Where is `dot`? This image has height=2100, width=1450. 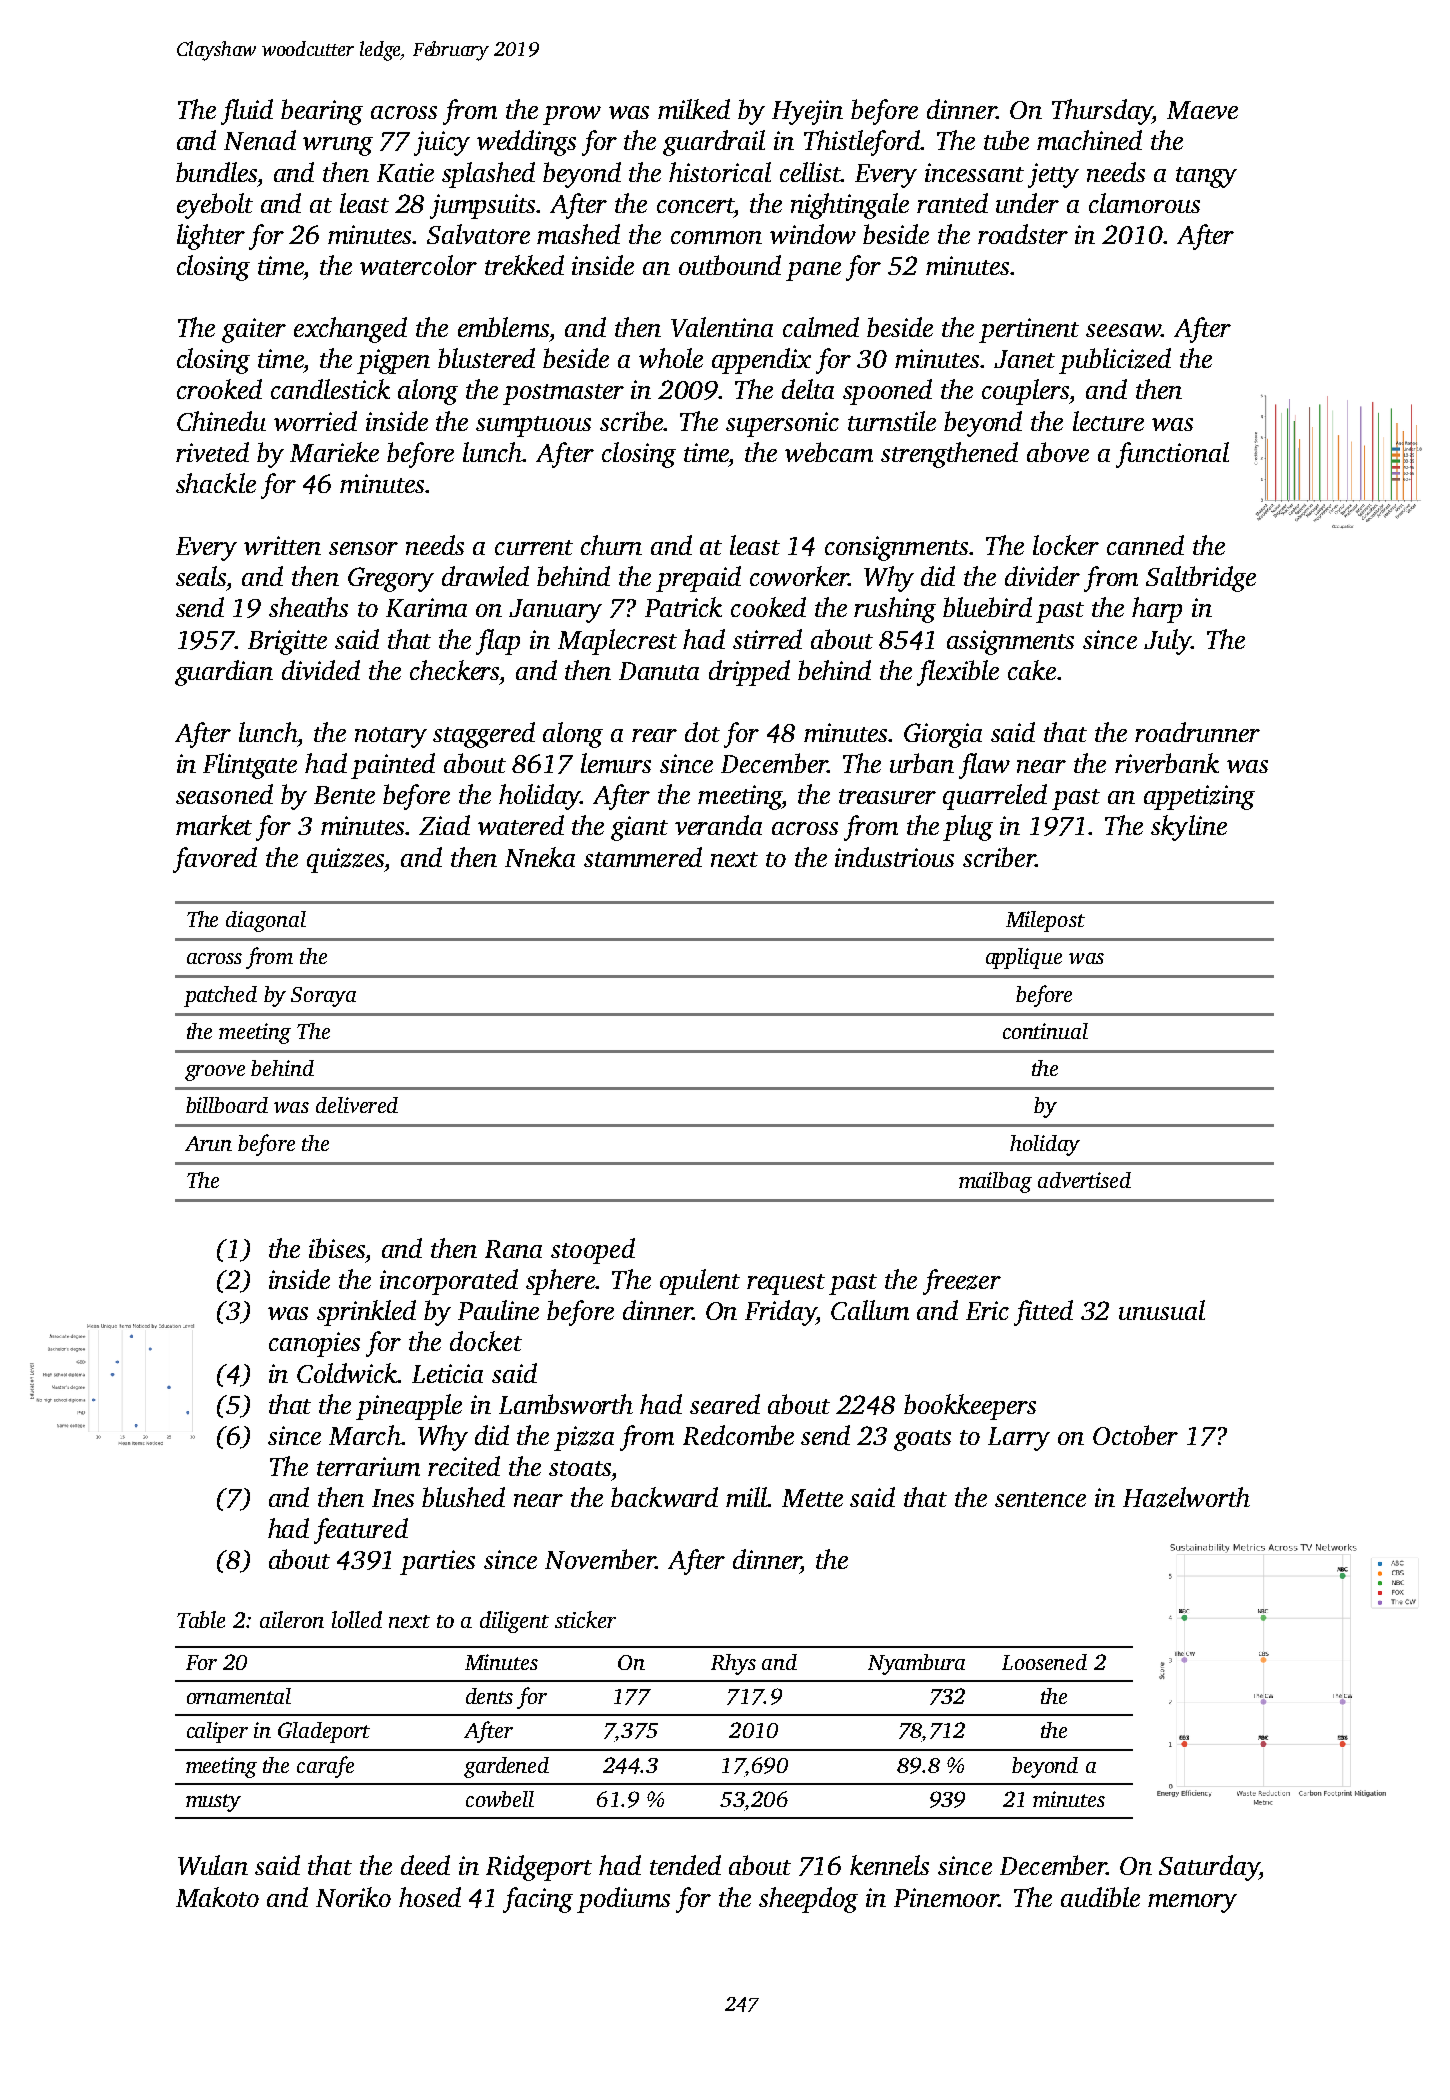 dot is located at coordinates (702, 732).
